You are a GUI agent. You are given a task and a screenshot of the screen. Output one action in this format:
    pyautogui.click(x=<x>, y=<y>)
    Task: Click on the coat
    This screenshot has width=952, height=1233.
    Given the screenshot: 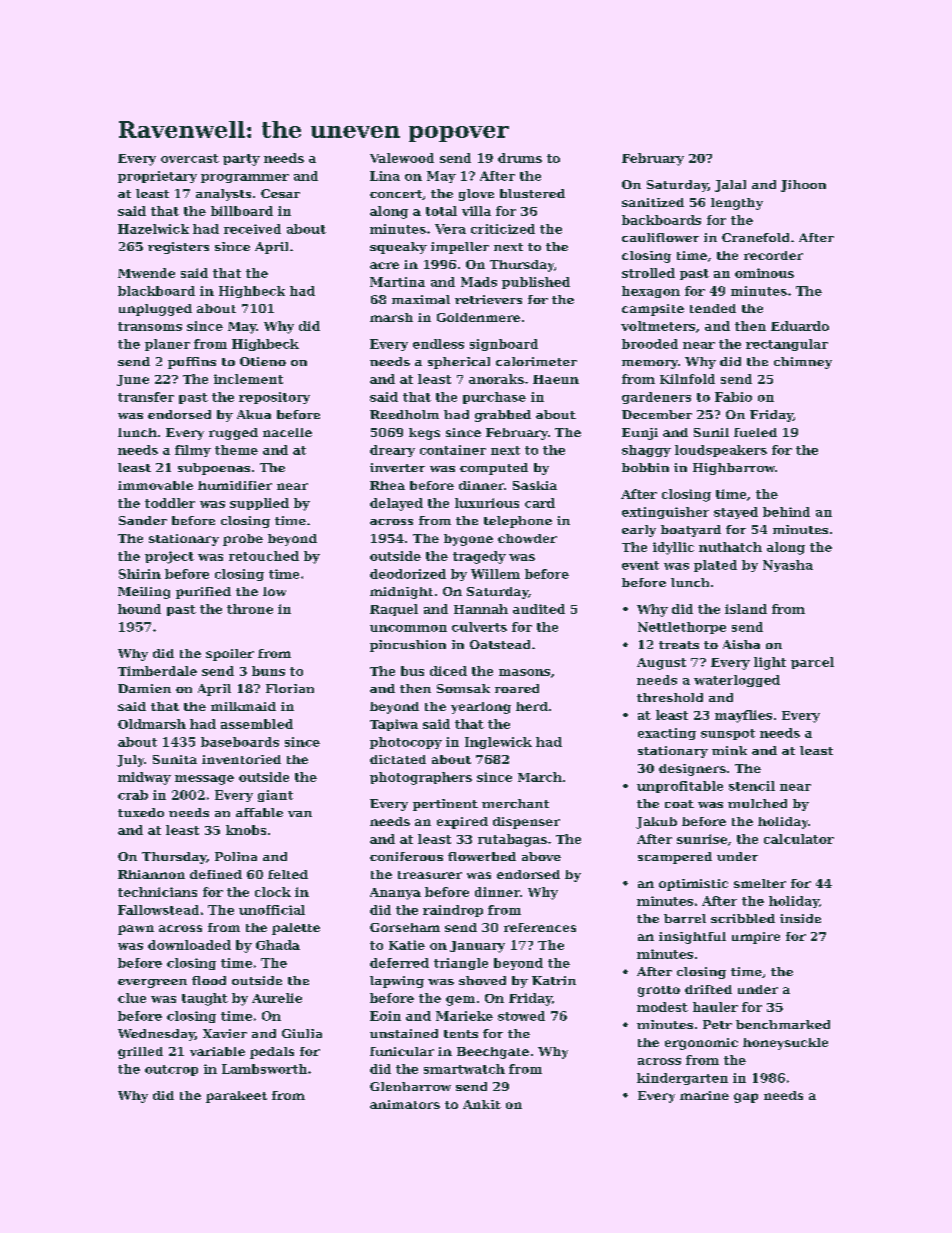 What is the action you would take?
    pyautogui.click(x=679, y=804)
